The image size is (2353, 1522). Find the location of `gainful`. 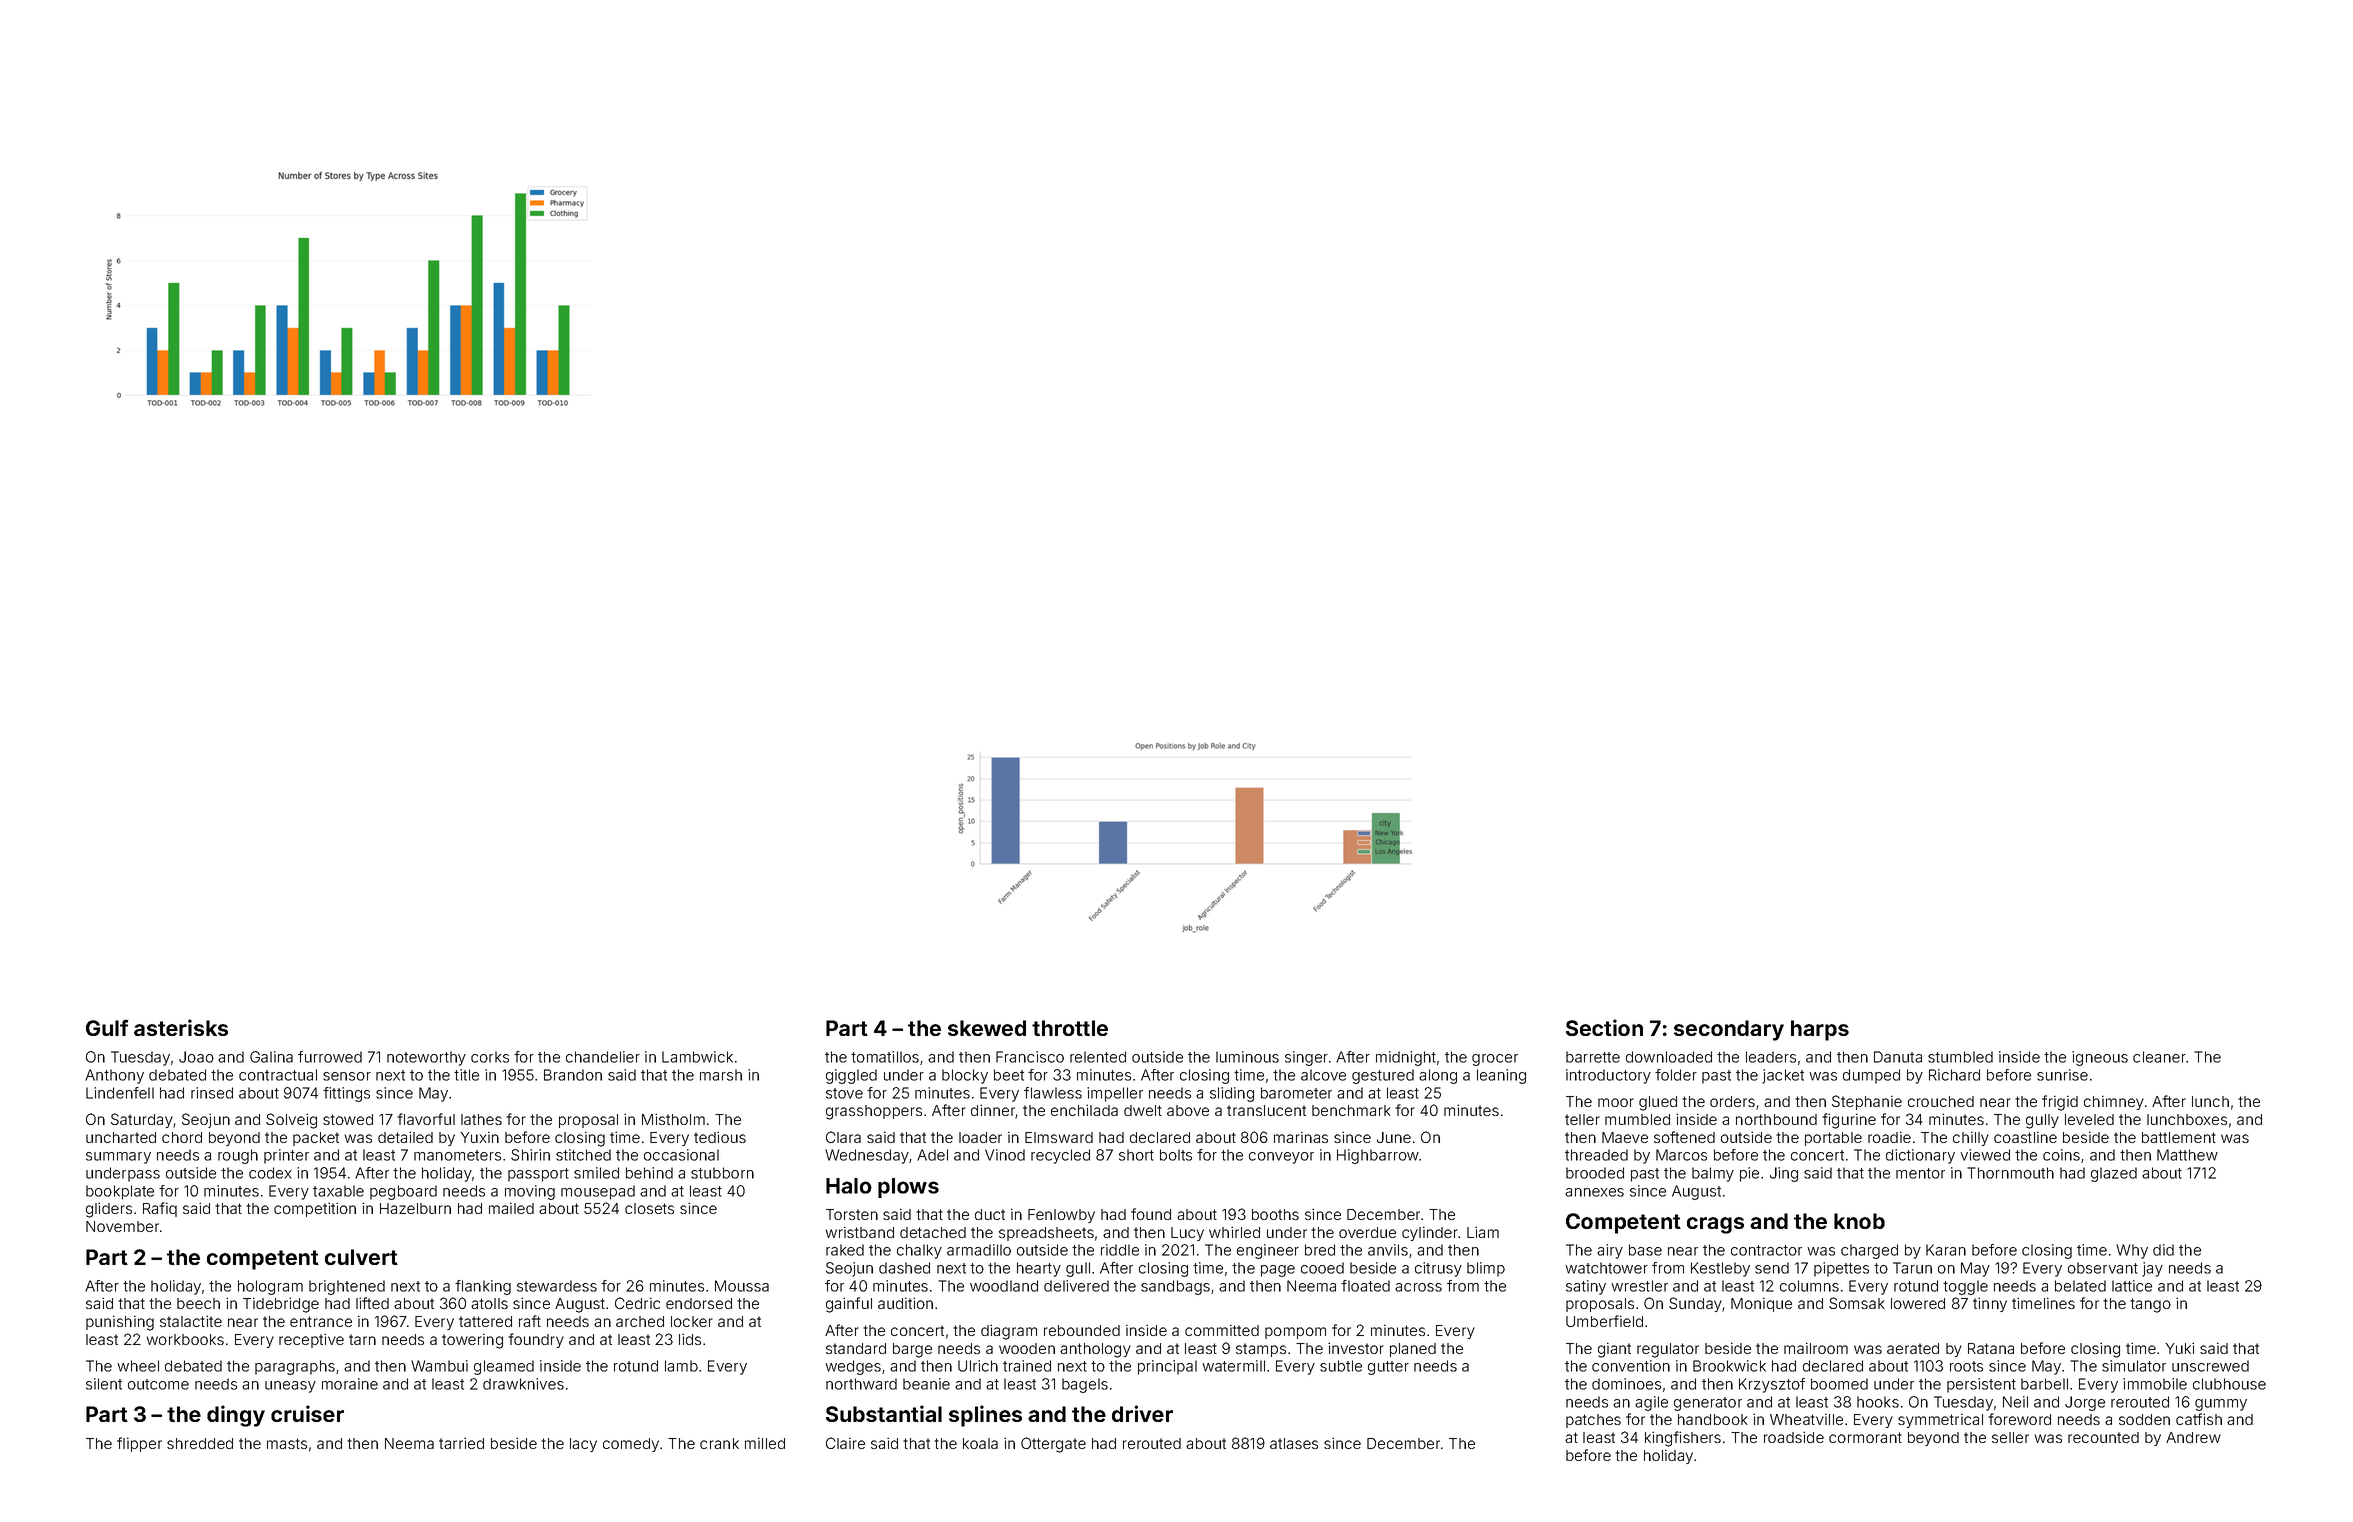

gainful is located at coordinates (849, 1305).
